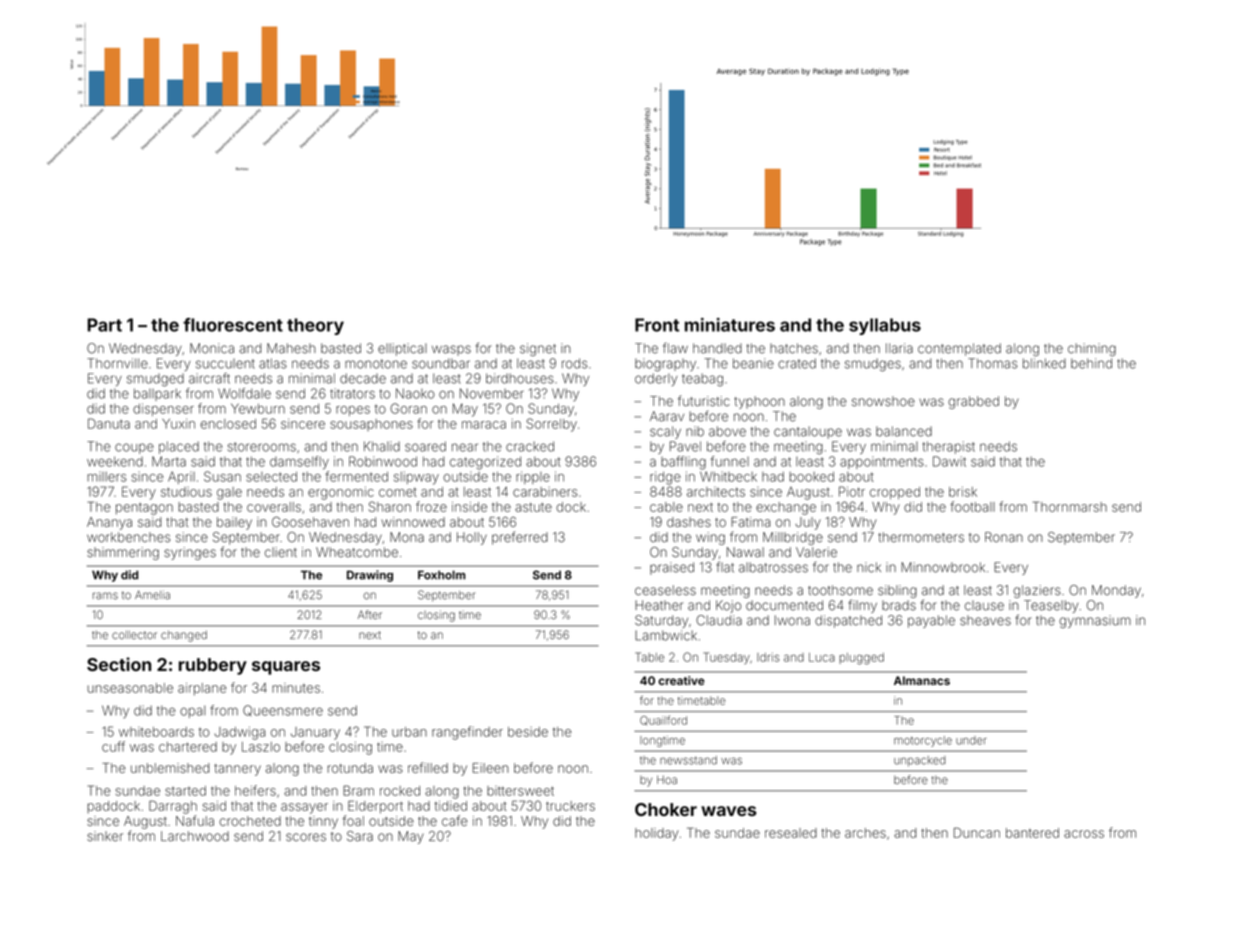 This image has height=952, width=1233. I want to click on gymnasium, so click(1095, 621).
